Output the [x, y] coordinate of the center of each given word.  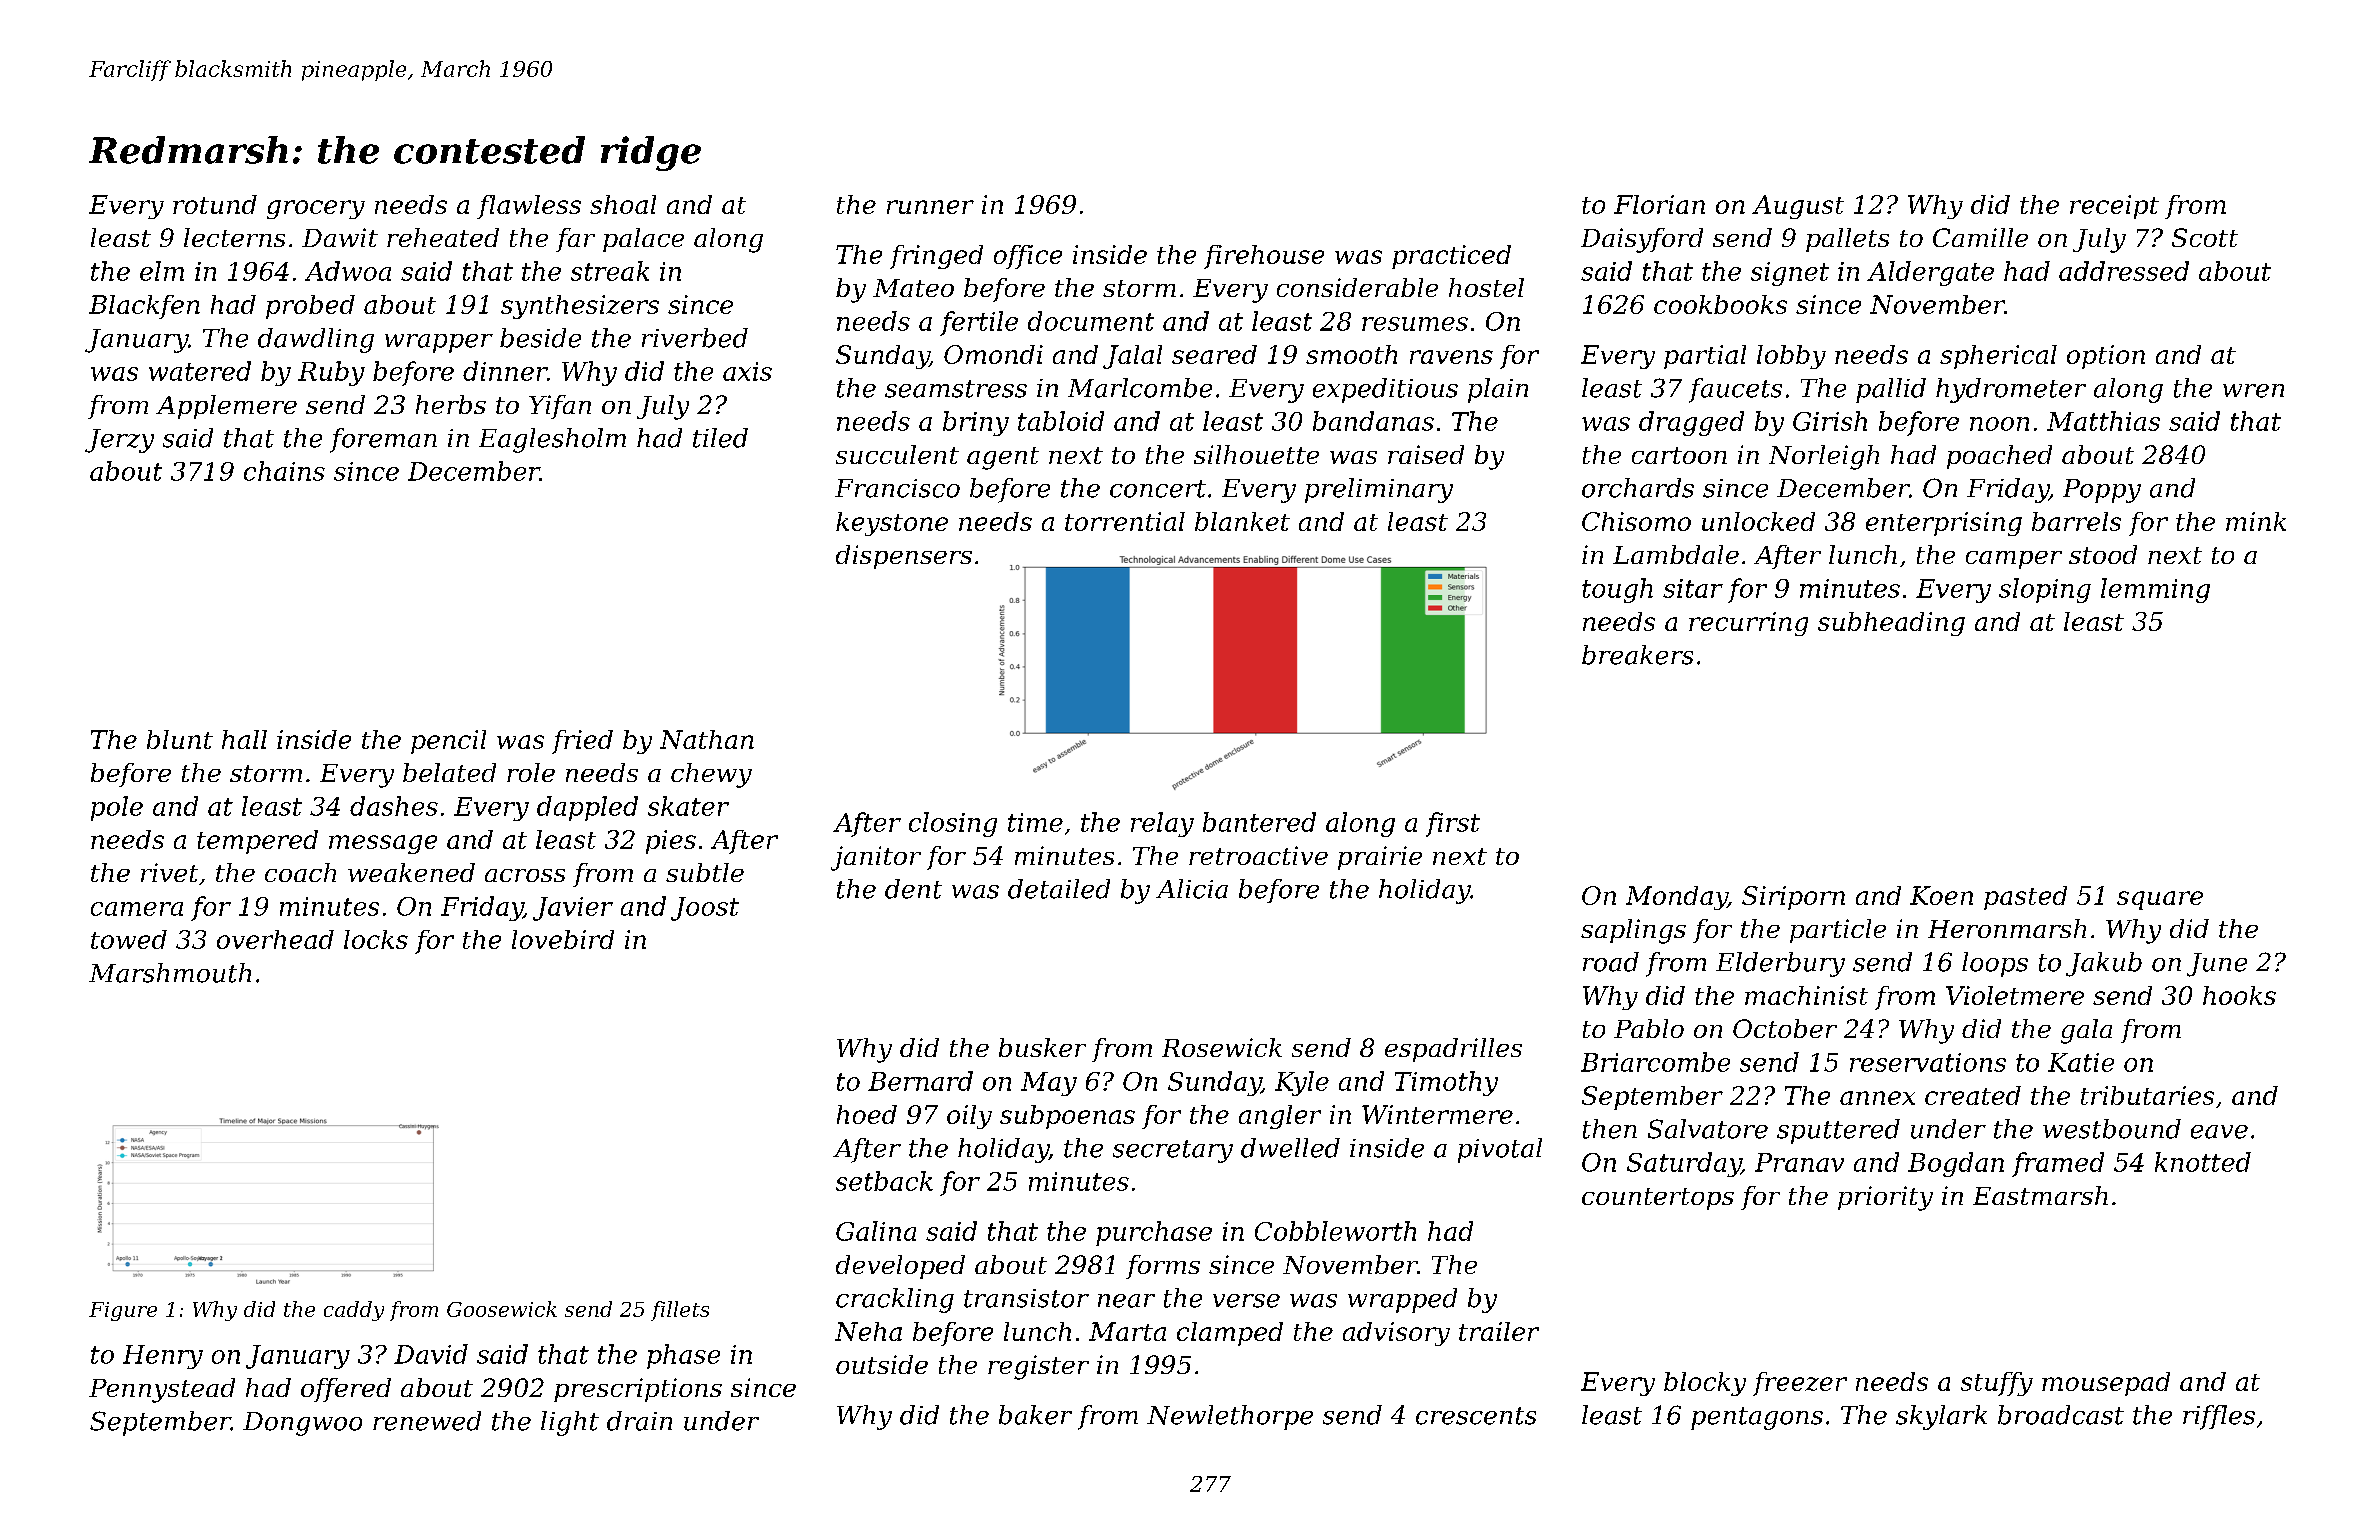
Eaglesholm [552, 440]
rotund [215, 204]
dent [913, 889]
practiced [1451, 257]
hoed [867, 1114]
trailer [1499, 1331]
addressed [2124, 271]
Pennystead [162, 1390]
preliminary [1379, 490]
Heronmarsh [2007, 928]
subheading [1891, 624]
